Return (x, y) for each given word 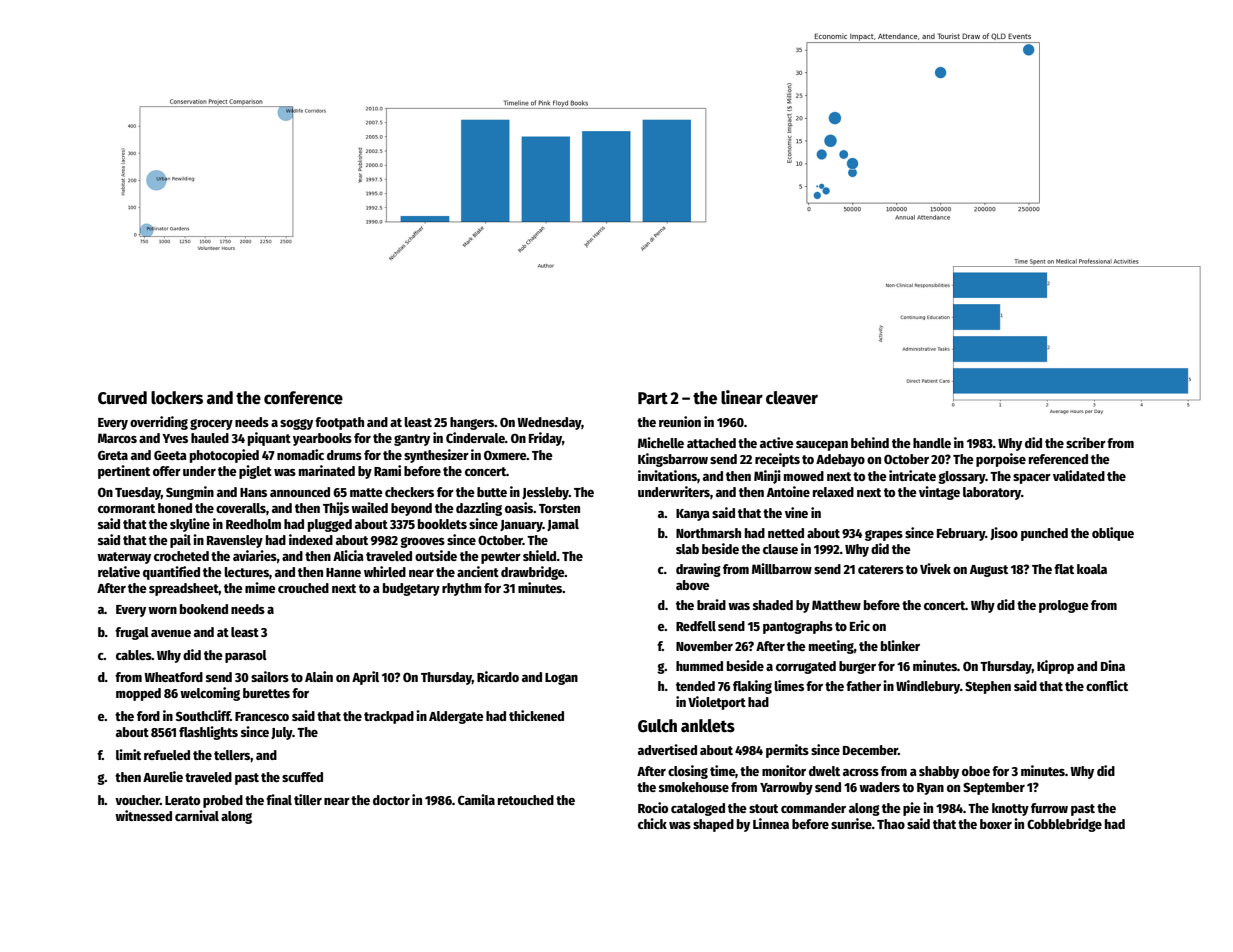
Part (653, 398)
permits (787, 751)
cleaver (792, 398)
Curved (122, 398)
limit (128, 754)
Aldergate (456, 717)
